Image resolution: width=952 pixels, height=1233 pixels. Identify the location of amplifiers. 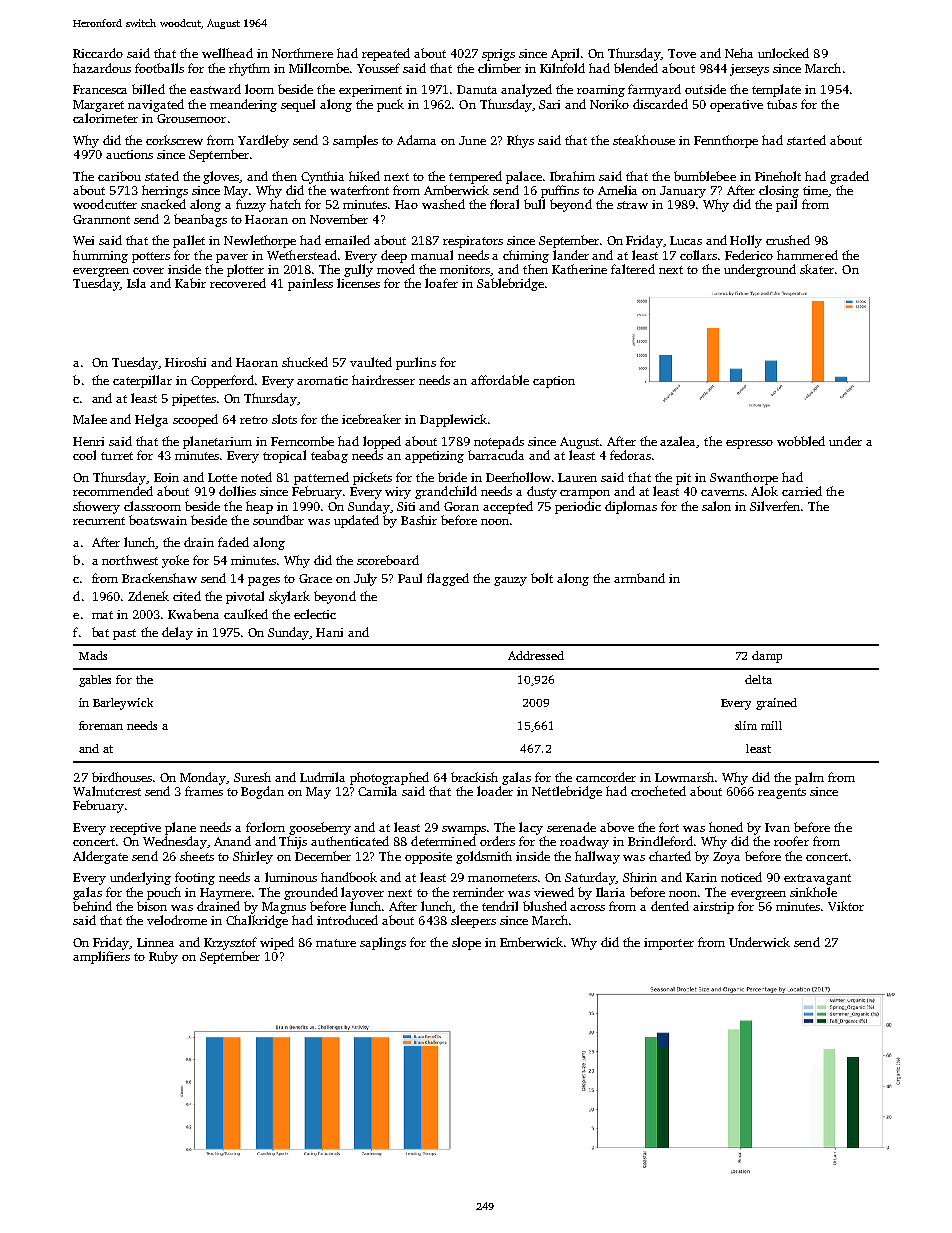
(101, 957).
